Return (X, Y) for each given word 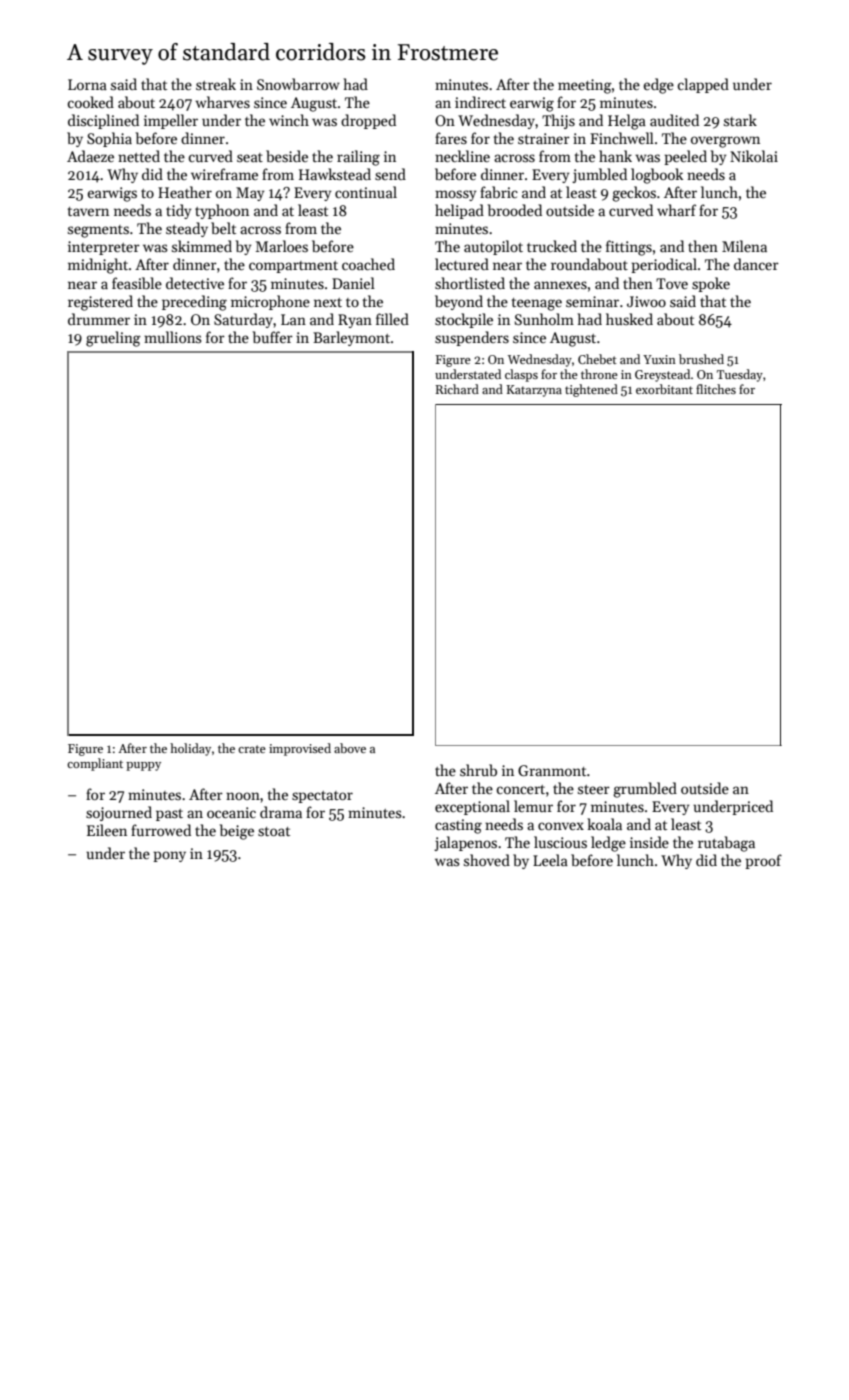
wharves (222, 102)
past (169, 815)
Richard (457, 389)
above (350, 748)
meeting (585, 86)
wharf (676, 210)
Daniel (353, 283)
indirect (480, 102)
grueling (113, 339)
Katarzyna (534, 391)
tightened (591, 390)
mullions (173, 337)
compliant (95, 764)
